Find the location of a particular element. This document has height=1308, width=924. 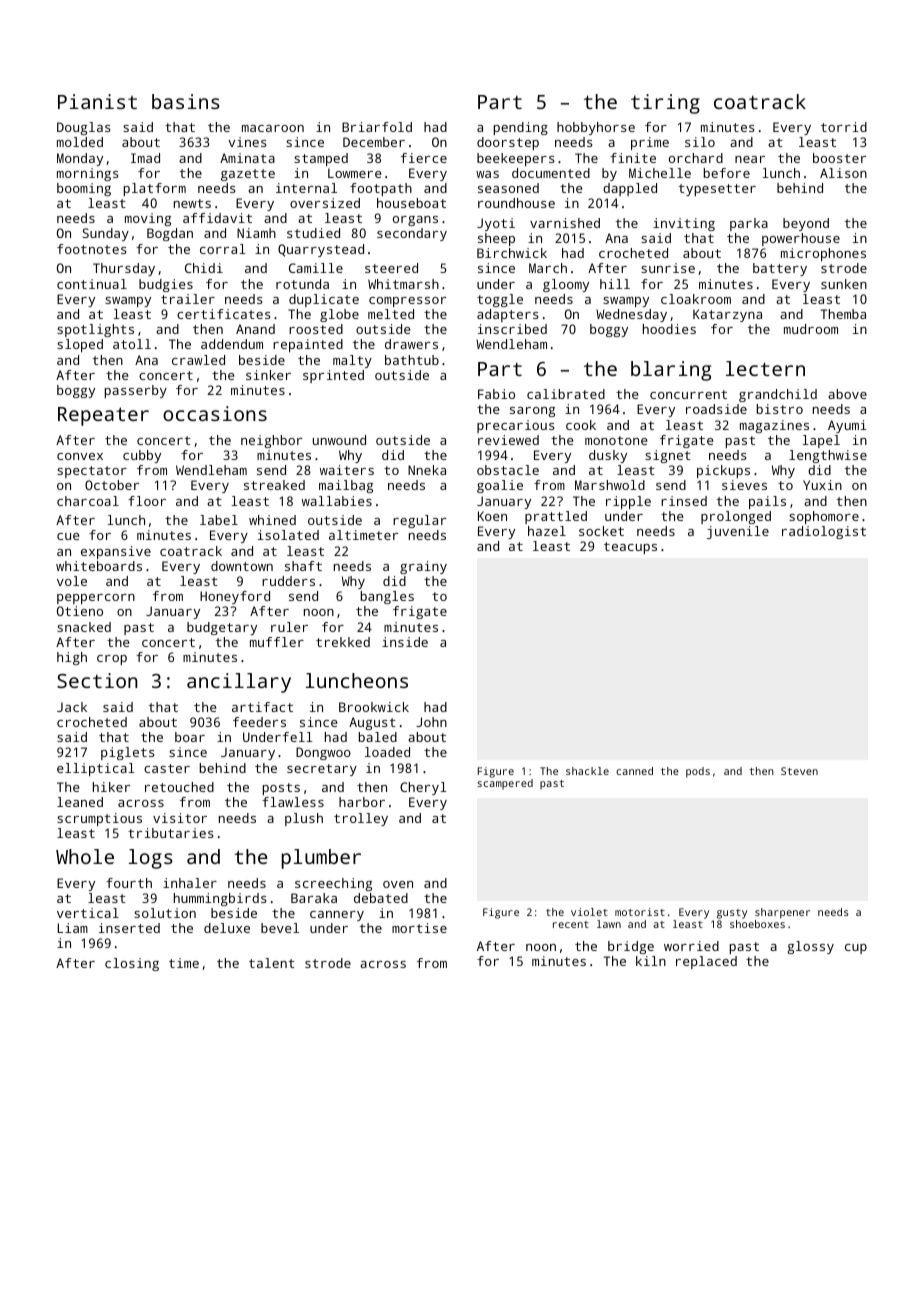

Douglas is located at coordinates (84, 128).
